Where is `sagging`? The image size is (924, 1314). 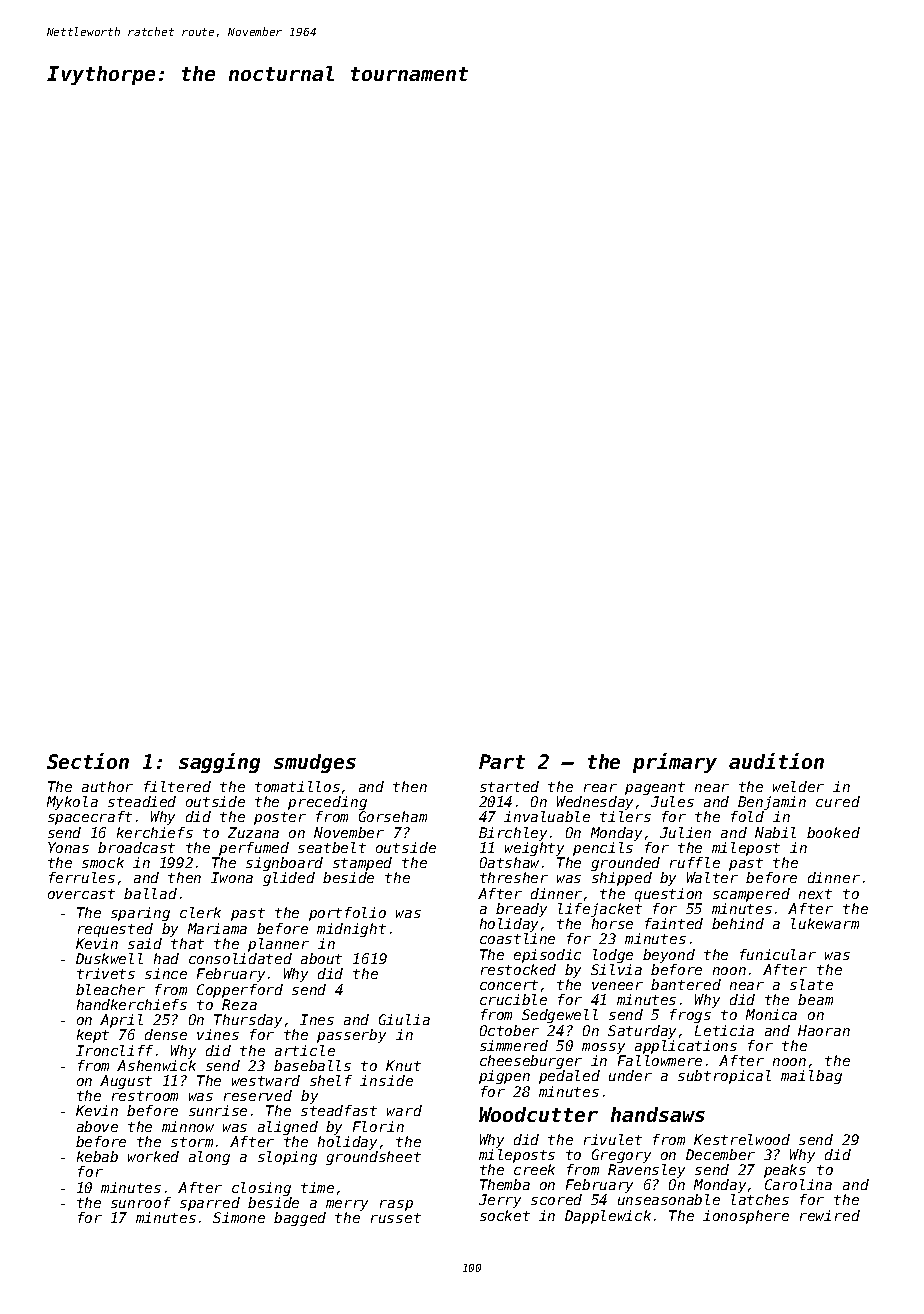 sagging is located at coordinates (219, 763).
